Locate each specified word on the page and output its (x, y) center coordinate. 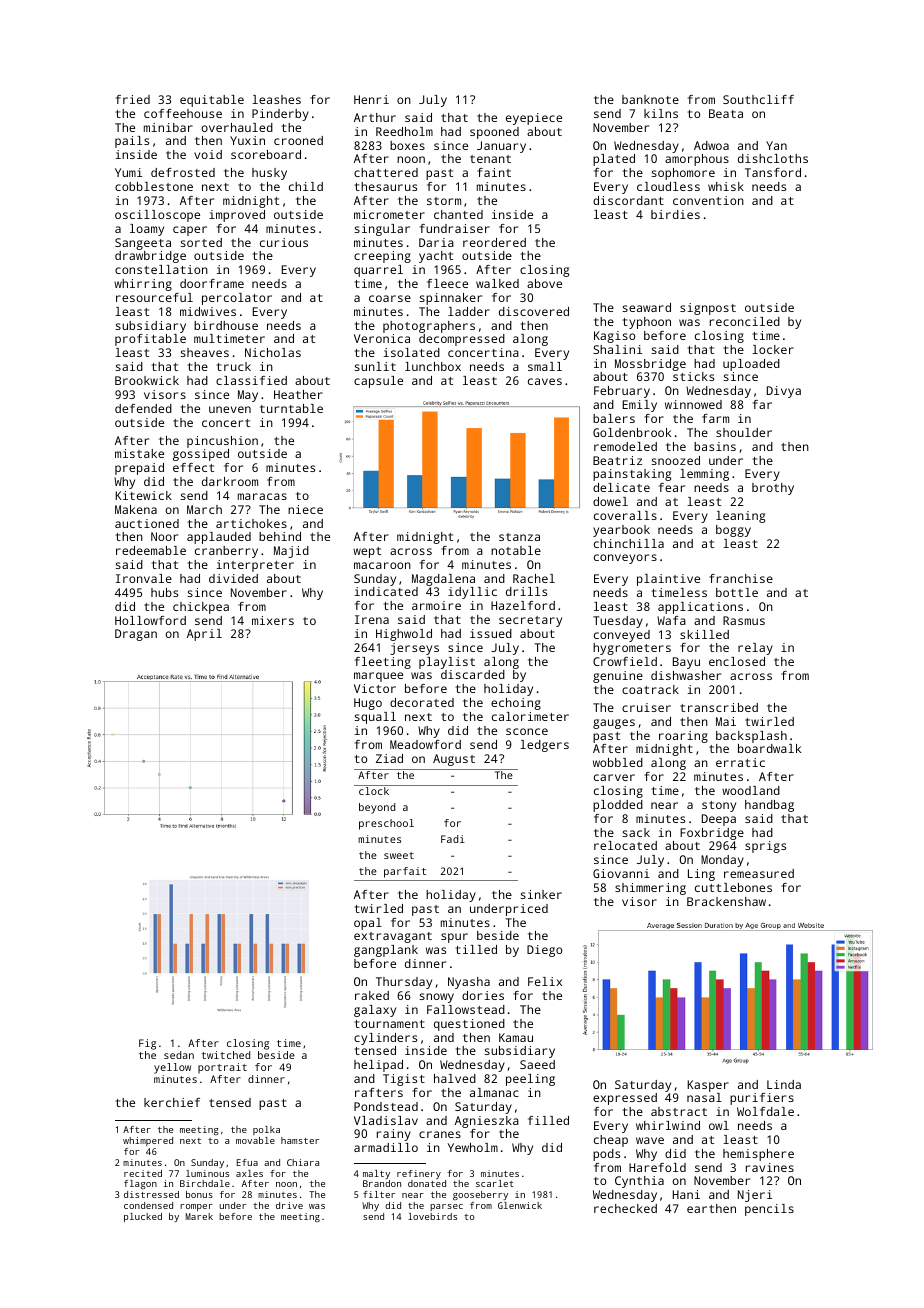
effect (193, 467)
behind (280, 536)
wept (367, 552)
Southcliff (758, 99)
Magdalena (443, 580)
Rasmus (744, 620)
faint (494, 172)
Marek (199, 1216)
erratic (740, 762)
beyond (377, 808)
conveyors (625, 559)
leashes (276, 99)
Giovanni (621, 873)
